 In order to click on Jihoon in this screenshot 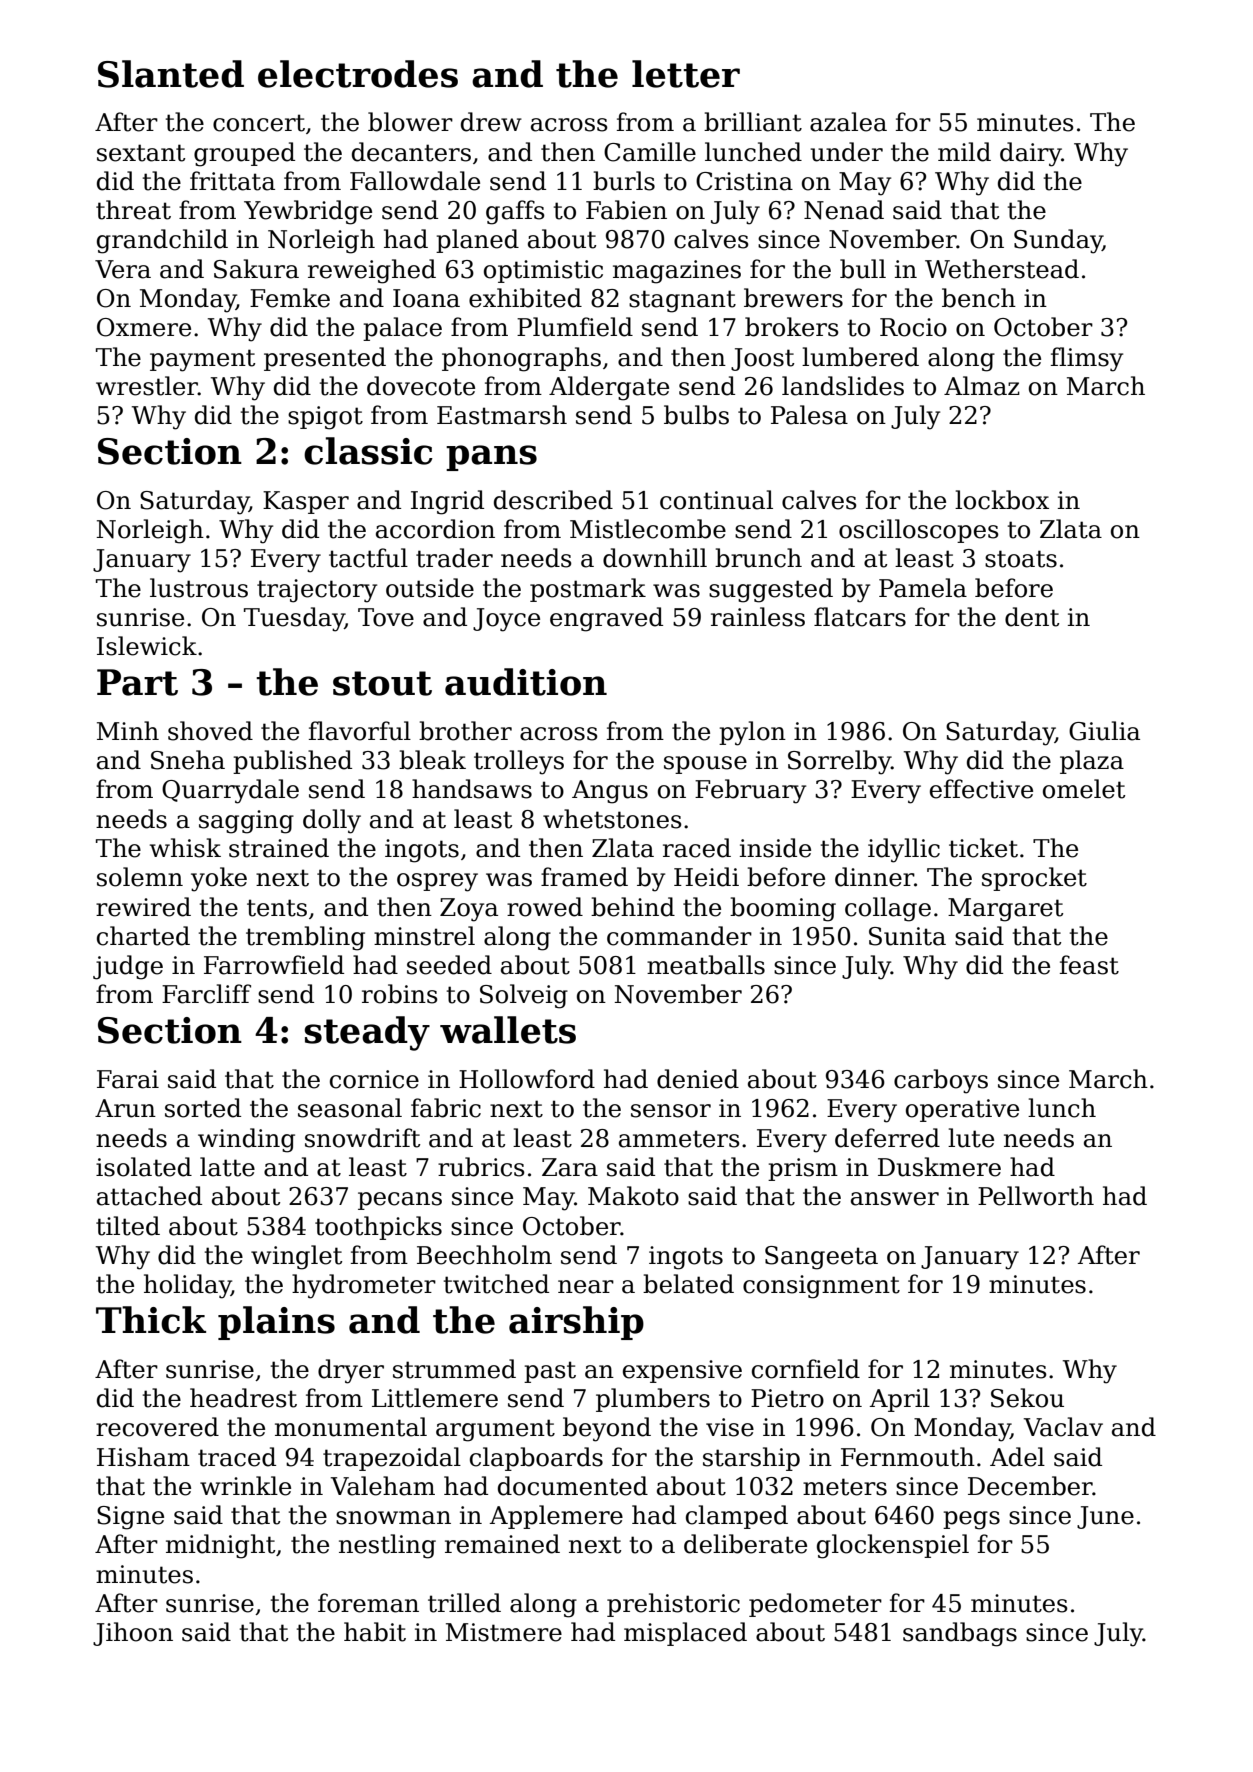, I will do `click(133, 1634)`.
